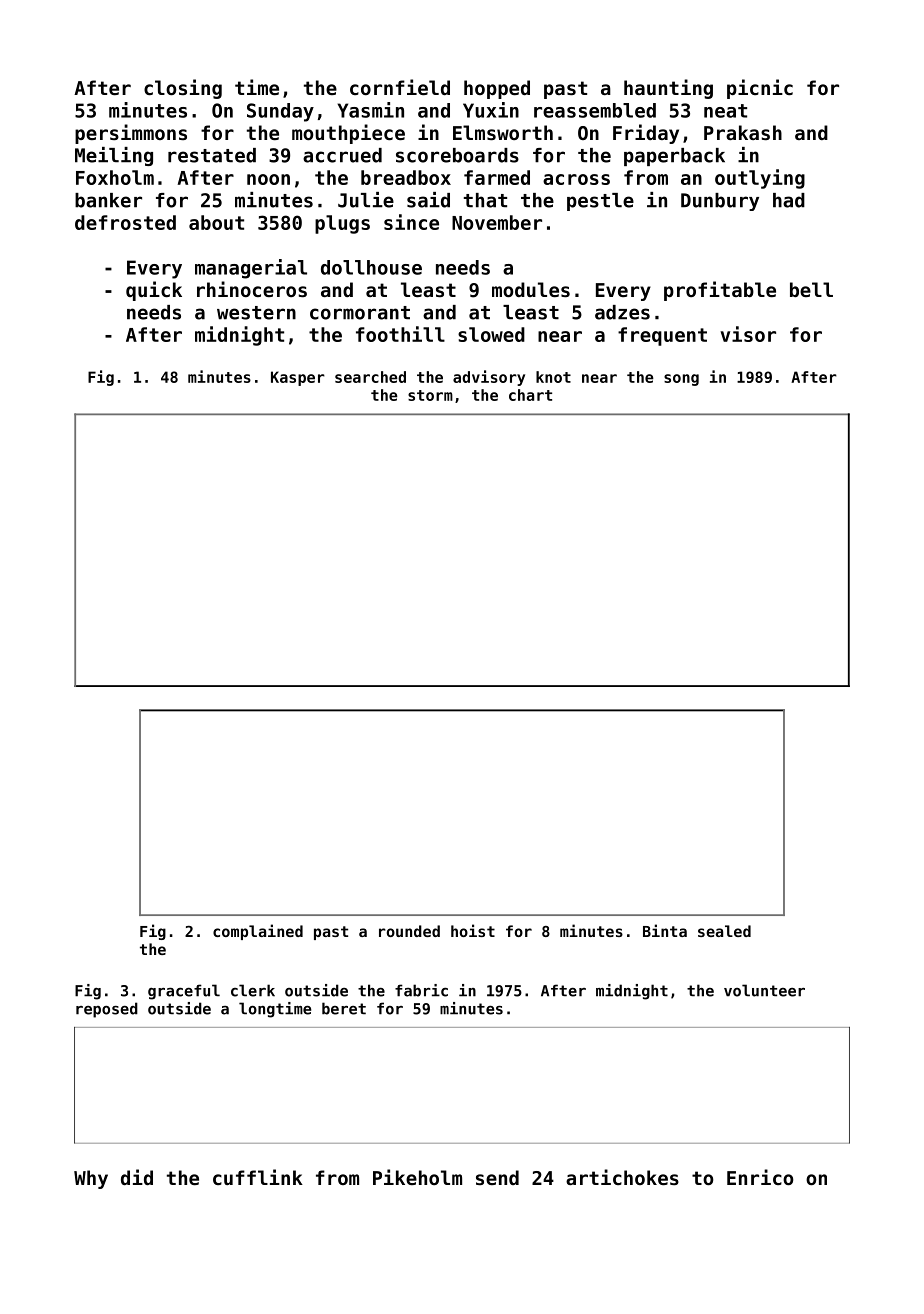  What do you see at coordinates (430, 395) in the document?
I see `storm` at bounding box center [430, 395].
